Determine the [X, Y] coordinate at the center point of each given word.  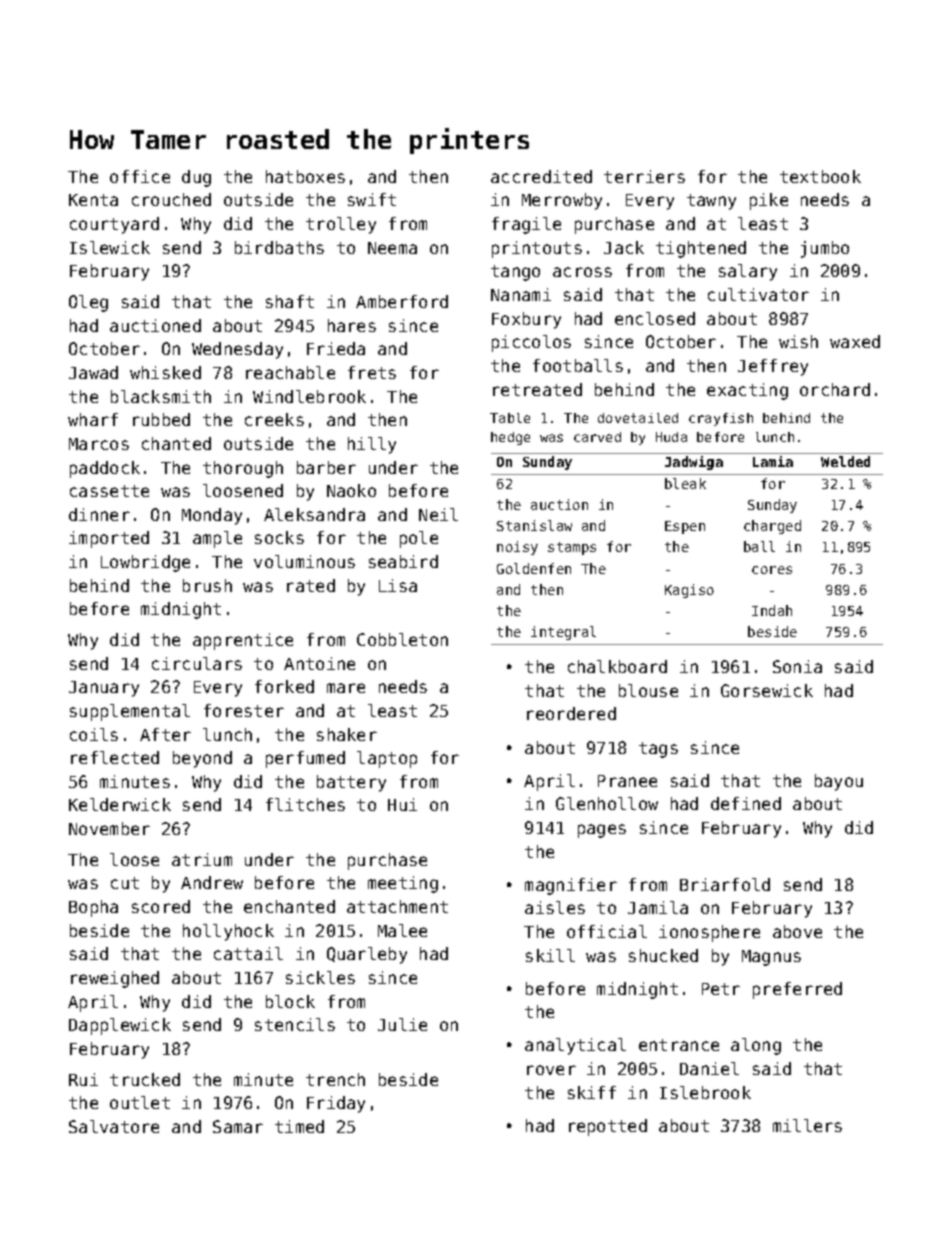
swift [372, 199]
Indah [772, 610]
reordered [571, 713]
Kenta [93, 200]
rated [311, 585]
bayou [839, 782]
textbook [820, 176]
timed [299, 1126]
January [104, 689]
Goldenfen [534, 568]
